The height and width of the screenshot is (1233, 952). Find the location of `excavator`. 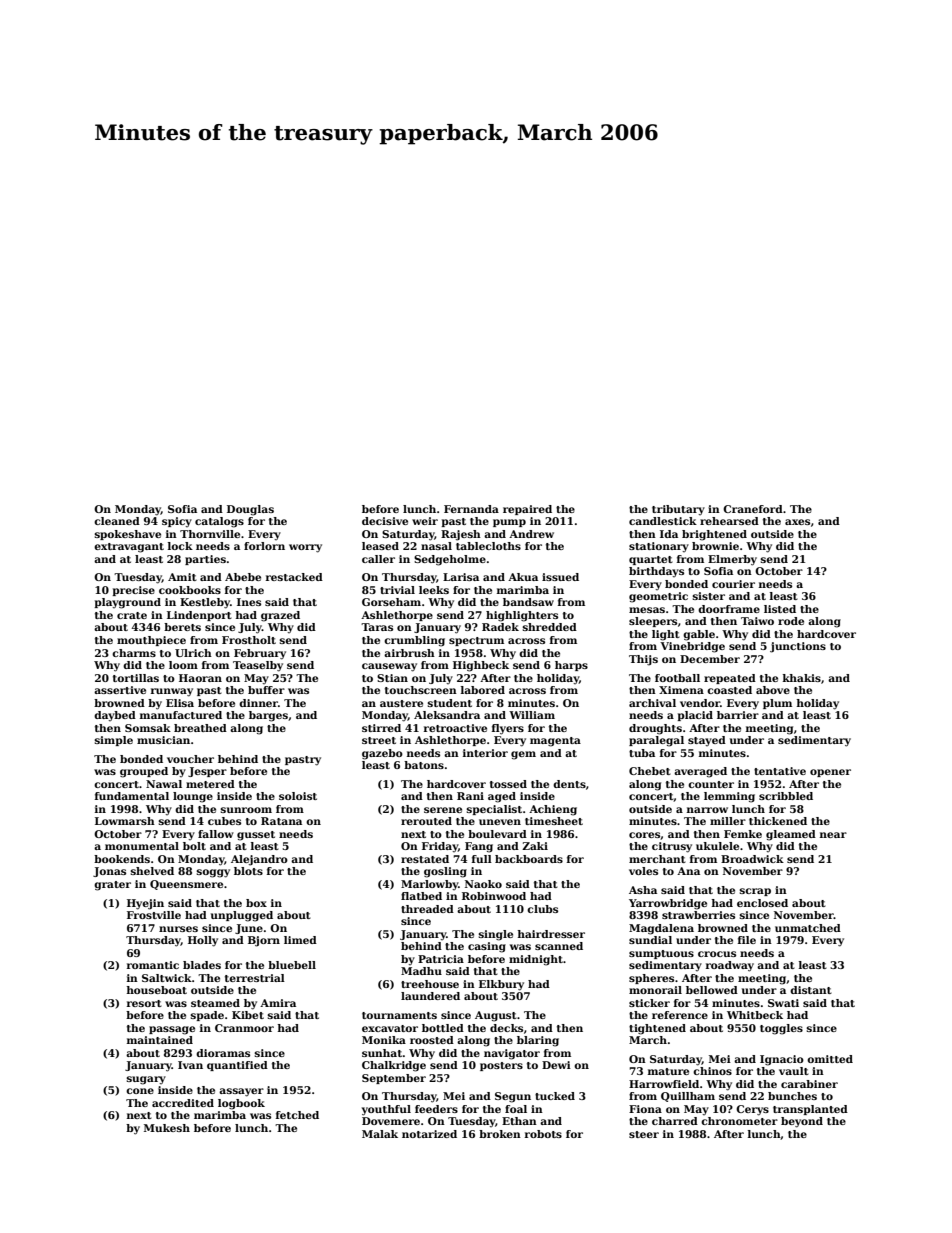

excavator is located at coordinates (390, 1028).
